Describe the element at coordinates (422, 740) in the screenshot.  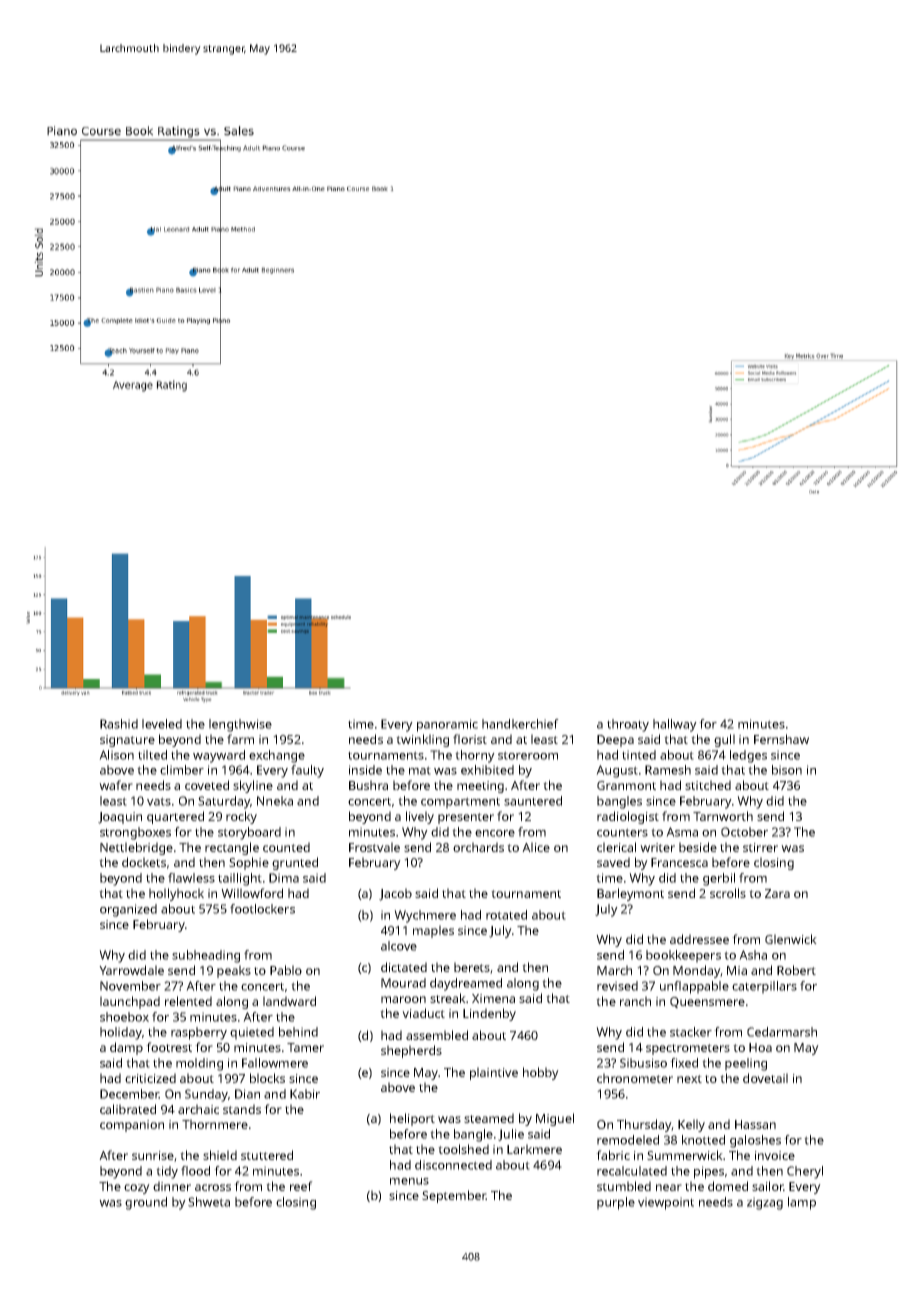
I see `twinkling` at that location.
